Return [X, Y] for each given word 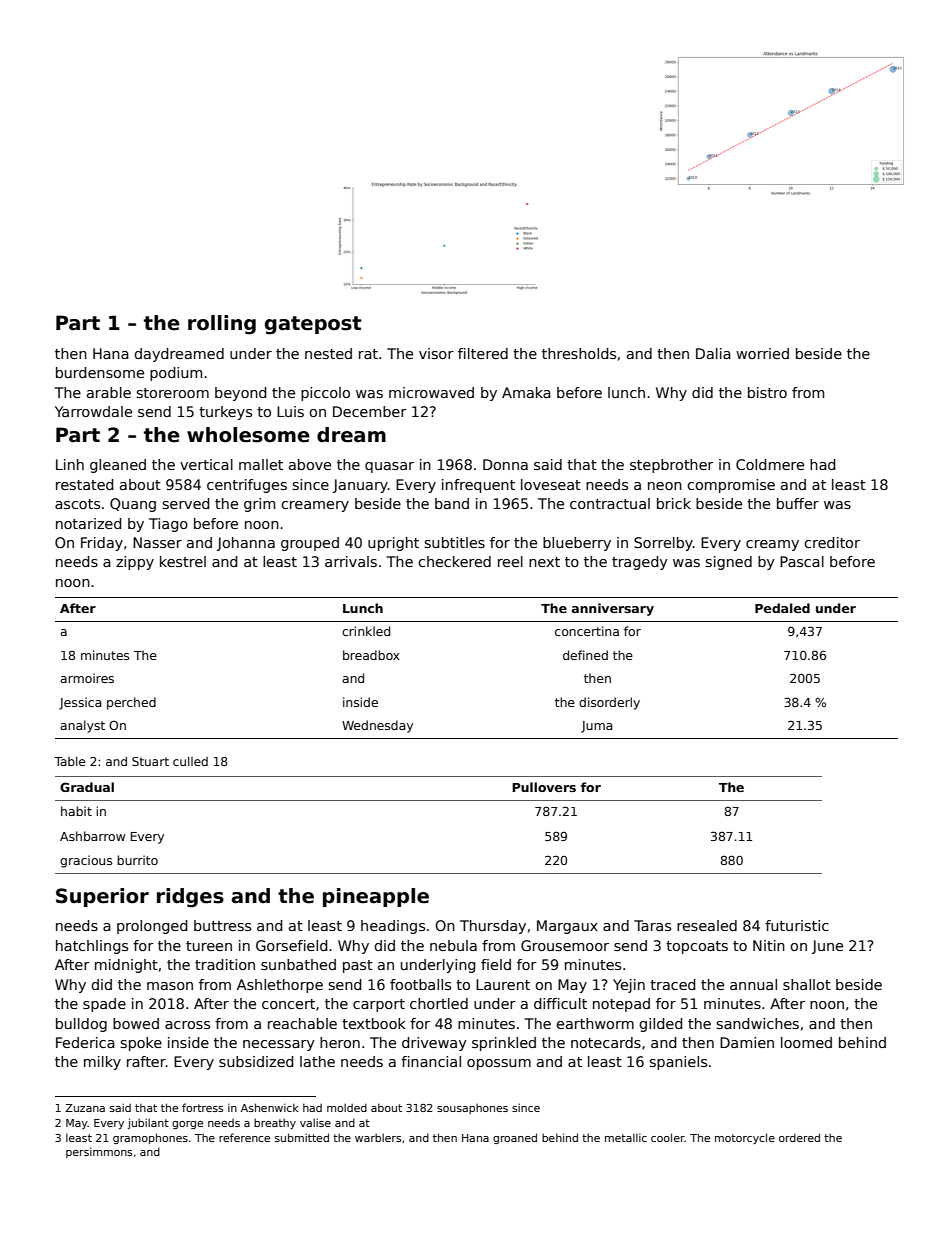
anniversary [613, 609]
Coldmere [770, 464]
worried [762, 353]
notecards [606, 1042]
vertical [206, 464]
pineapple [376, 897]
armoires [87, 678]
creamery [315, 506]
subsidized [256, 1061]
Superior [102, 897]
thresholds [579, 353]
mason [170, 986]
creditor [832, 542]
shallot [807, 984]
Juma [596, 727]
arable [109, 392]
